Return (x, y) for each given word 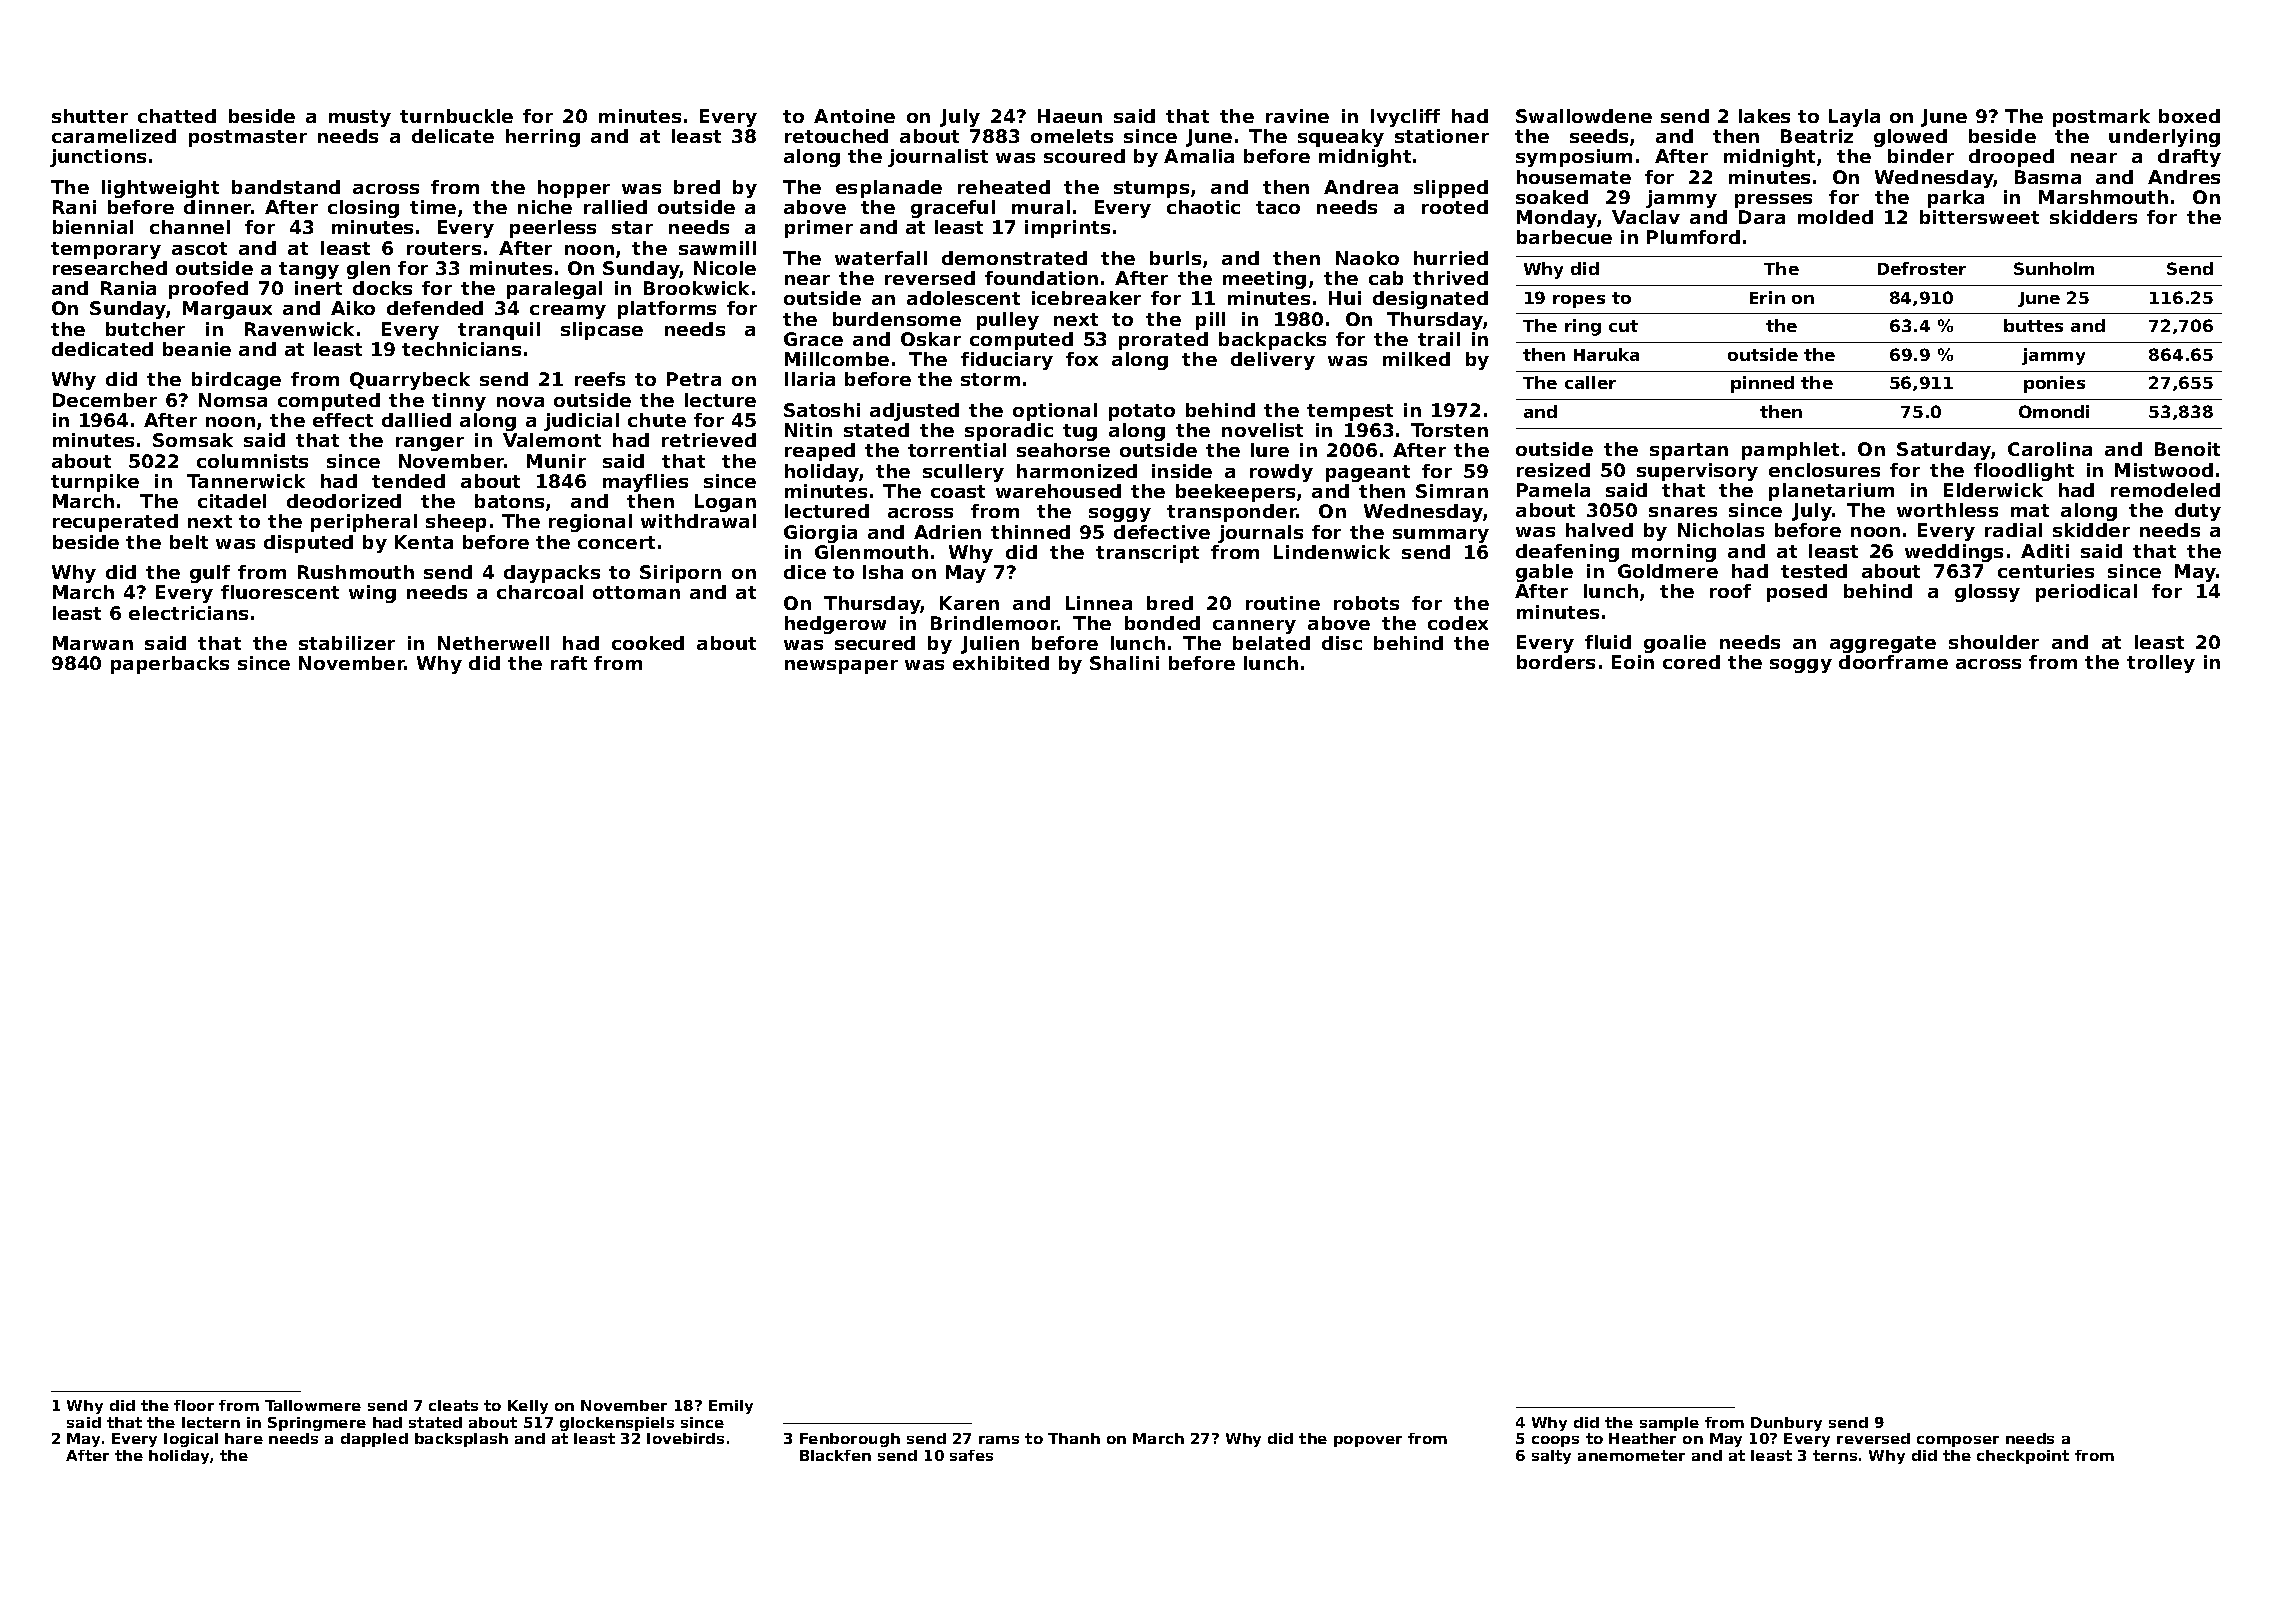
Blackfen (835, 1455)
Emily (731, 1407)
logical (191, 1440)
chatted (177, 116)
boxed (2189, 116)
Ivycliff (1405, 118)
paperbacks (170, 665)
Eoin (1633, 662)
